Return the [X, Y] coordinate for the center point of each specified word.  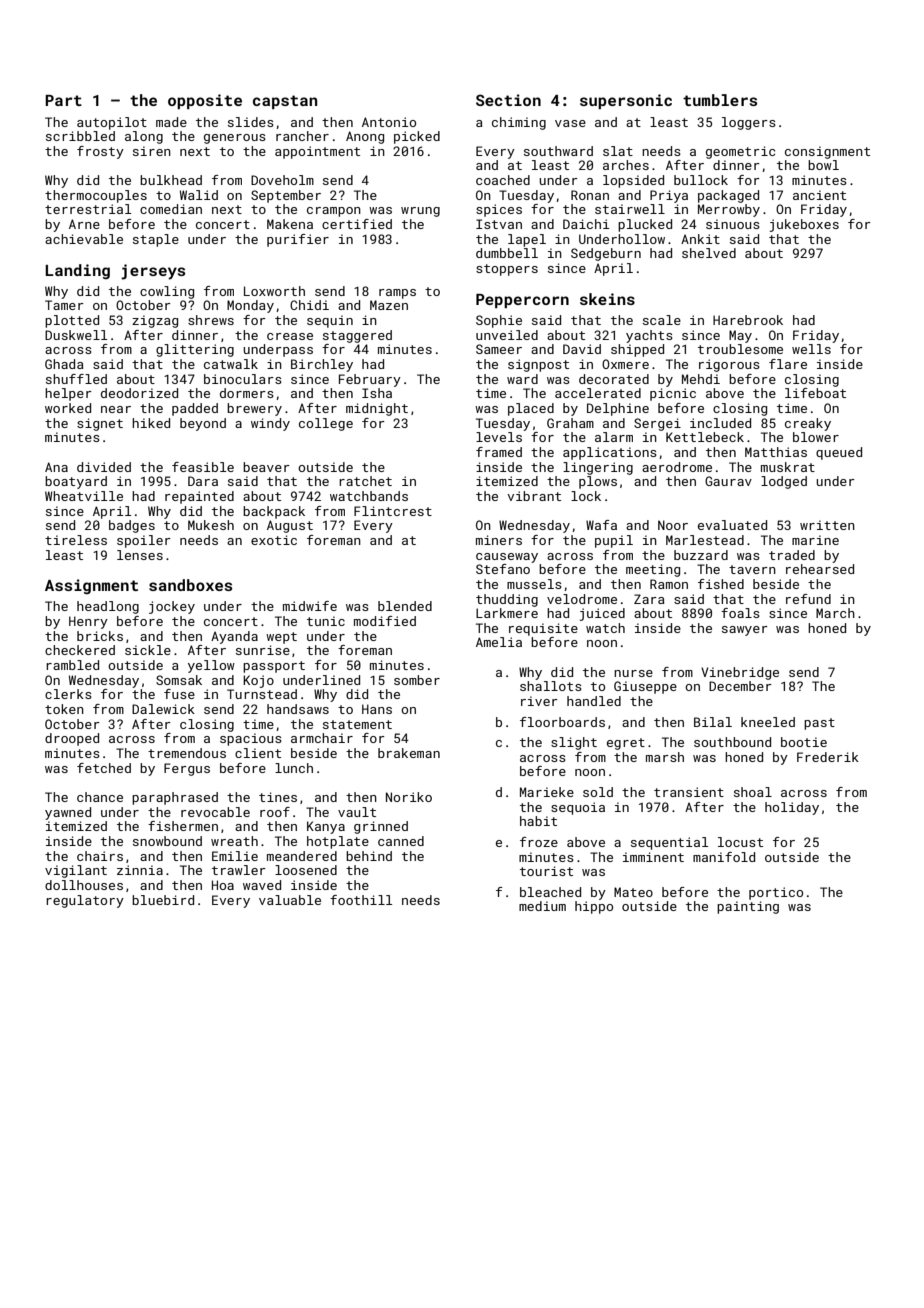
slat [618, 151]
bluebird [163, 900]
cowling [167, 292]
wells [811, 349]
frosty [100, 152]
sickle [148, 650]
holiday [792, 808]
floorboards [562, 722]
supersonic [626, 101]
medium [542, 906]
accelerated [598, 393]
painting [748, 907]
